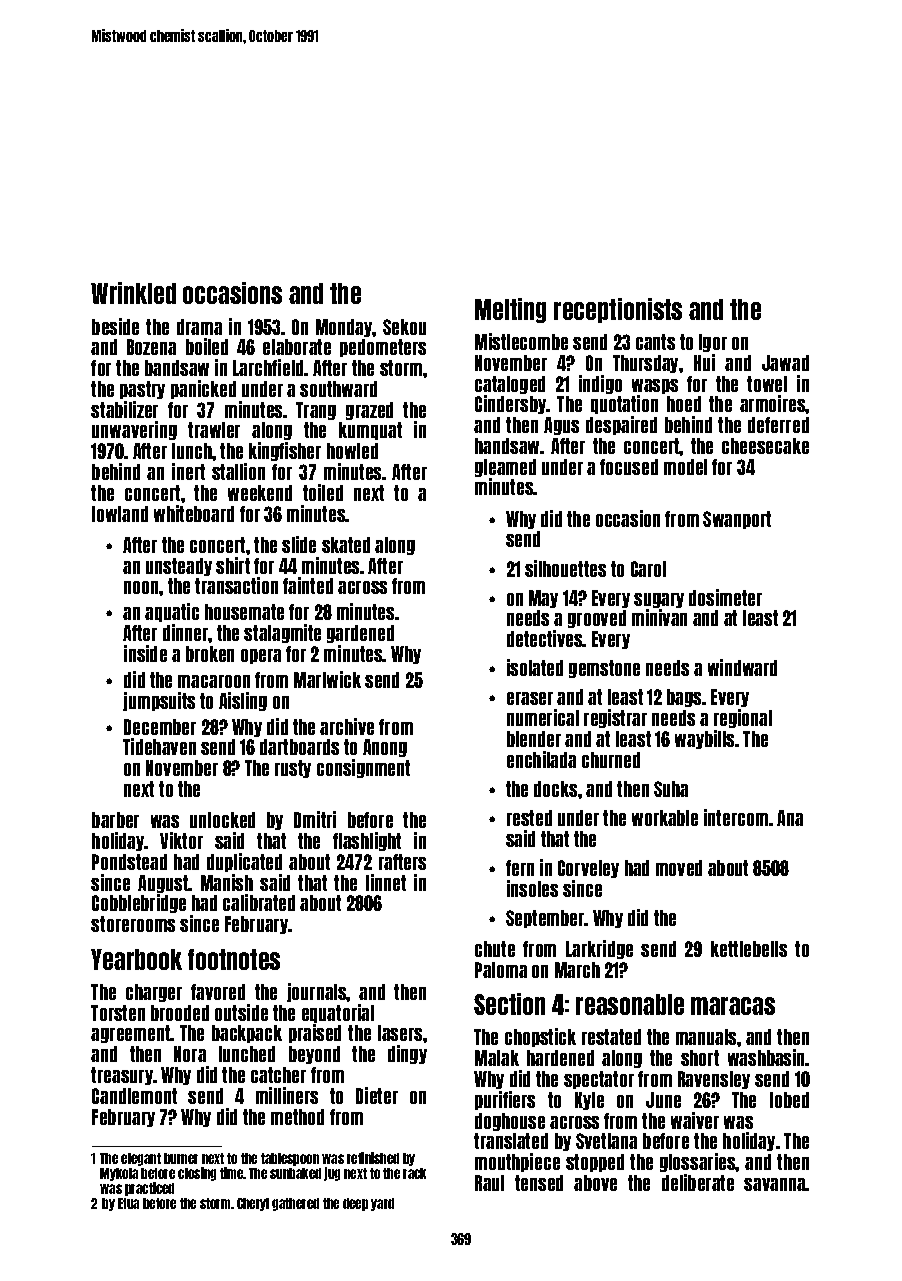 The height and width of the screenshot is (1281, 902). I want to click on churned, so click(611, 760).
